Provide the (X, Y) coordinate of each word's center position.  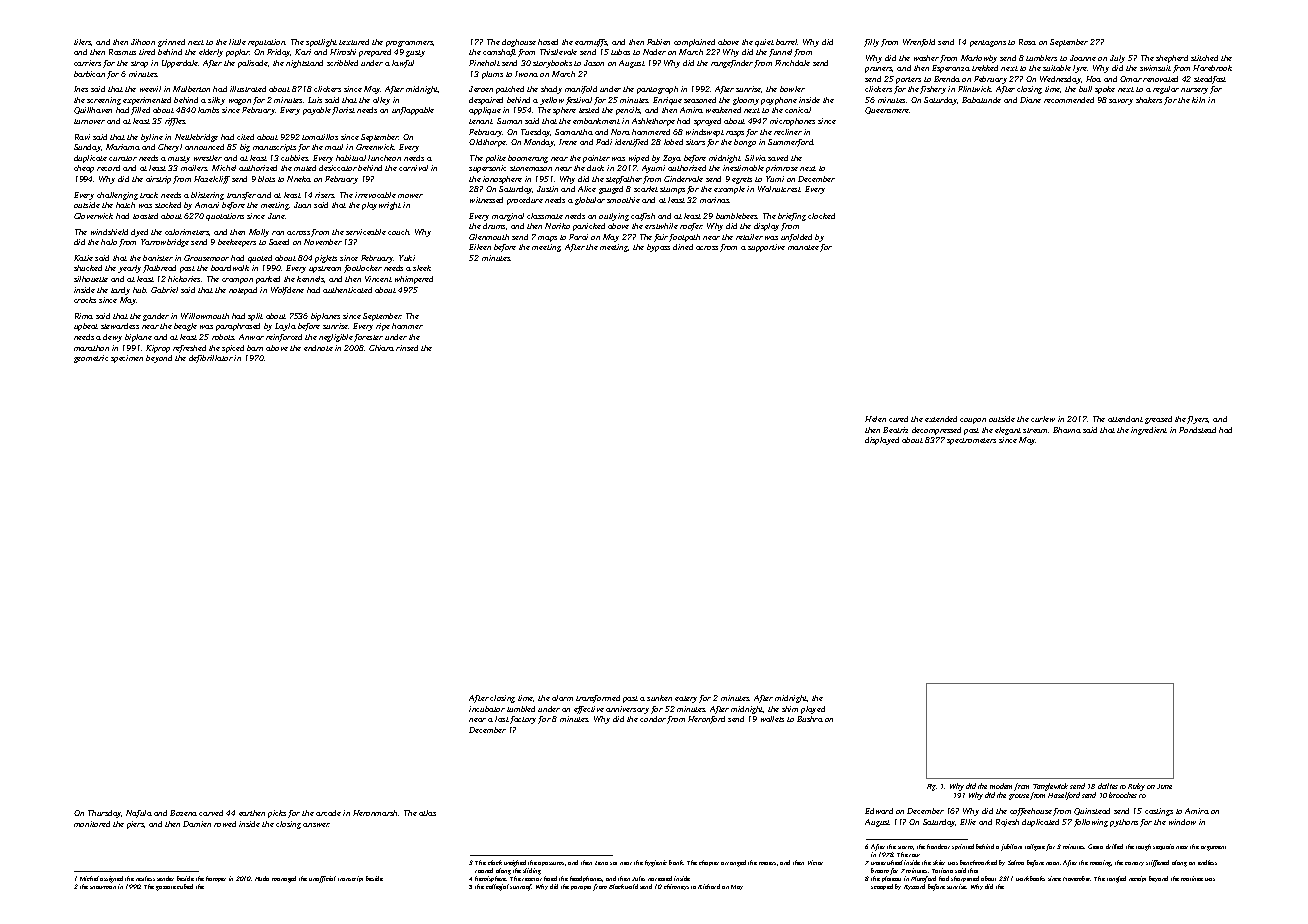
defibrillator (211, 359)
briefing (792, 217)
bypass (658, 248)
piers (135, 825)
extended (941, 419)
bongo (745, 143)
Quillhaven (93, 110)
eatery (686, 699)
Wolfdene (287, 291)
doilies (1108, 786)
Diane (1030, 100)
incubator (487, 709)
